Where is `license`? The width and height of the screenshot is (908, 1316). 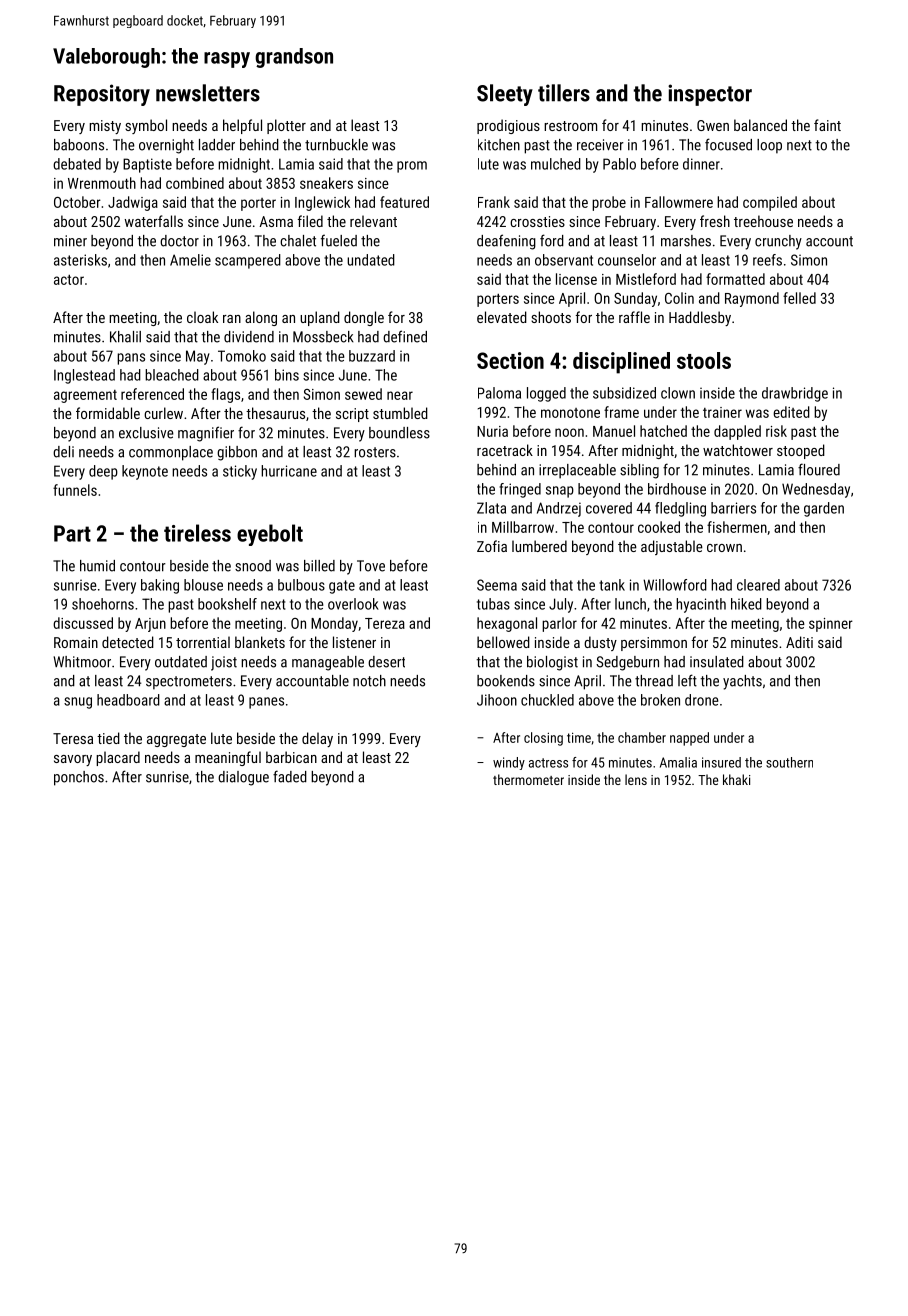
license is located at coordinates (576, 279).
